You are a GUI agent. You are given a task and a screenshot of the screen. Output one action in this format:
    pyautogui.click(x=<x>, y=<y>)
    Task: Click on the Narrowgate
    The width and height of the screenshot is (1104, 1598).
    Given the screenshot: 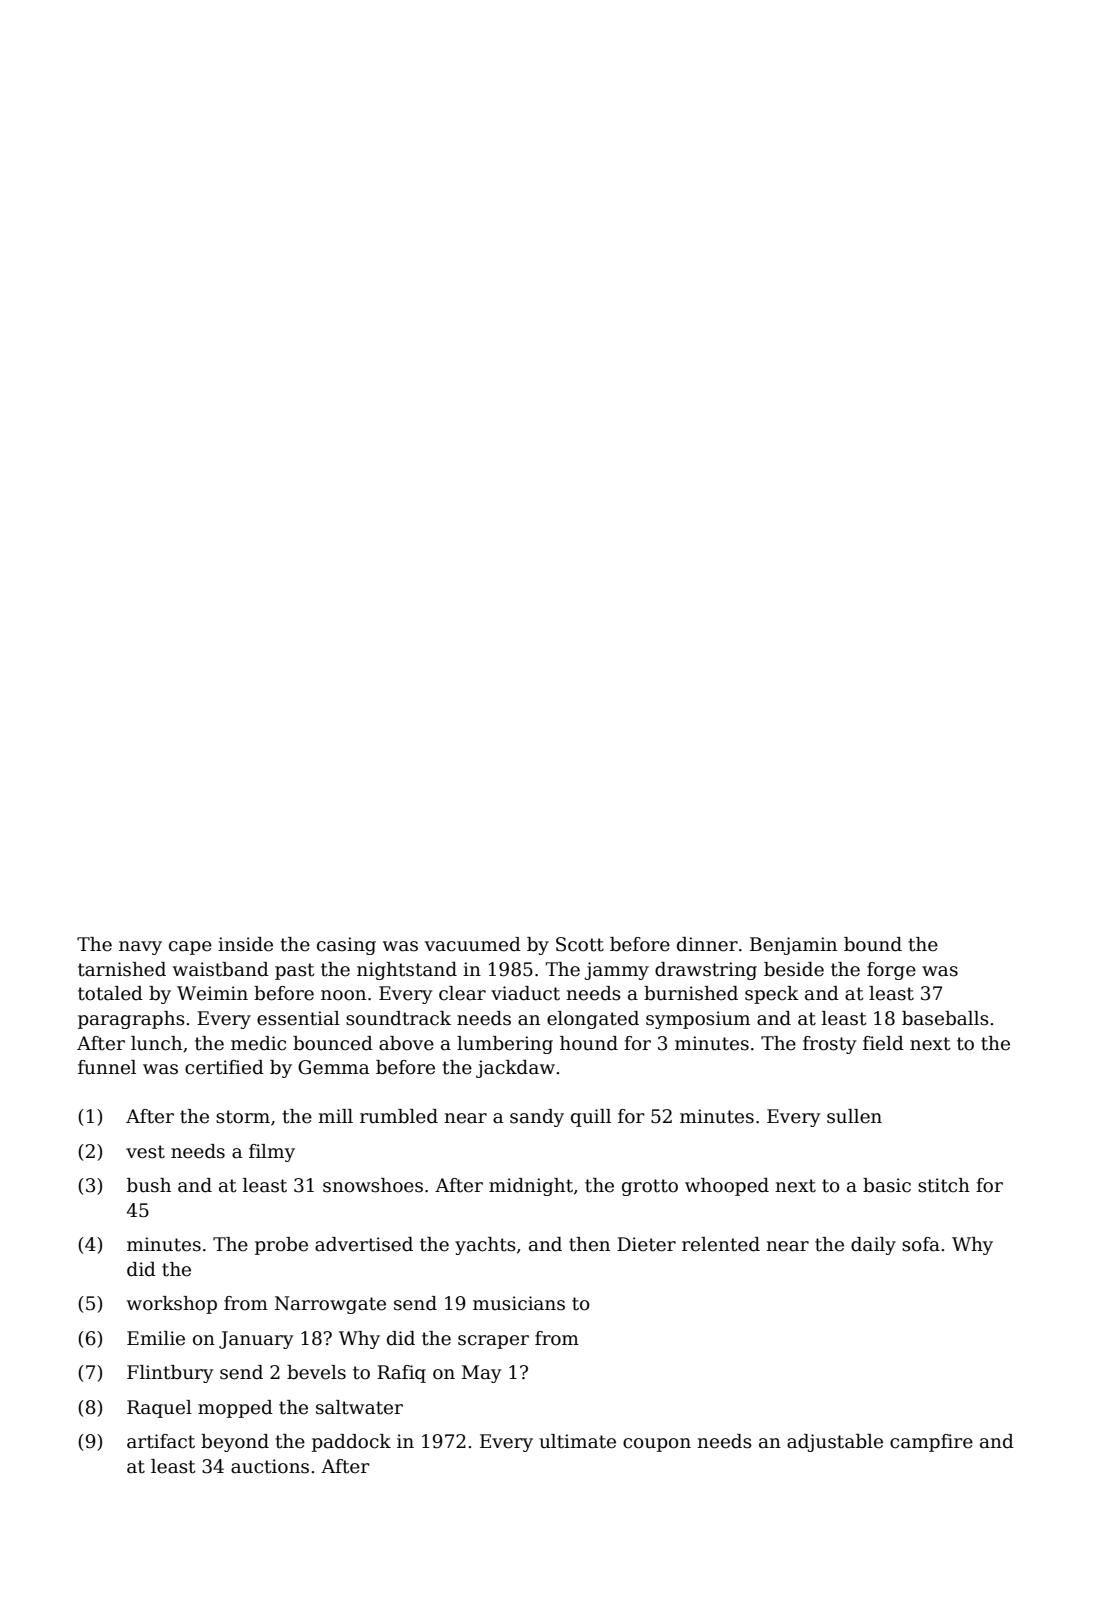 What is the action you would take?
    pyautogui.click(x=330, y=1305)
